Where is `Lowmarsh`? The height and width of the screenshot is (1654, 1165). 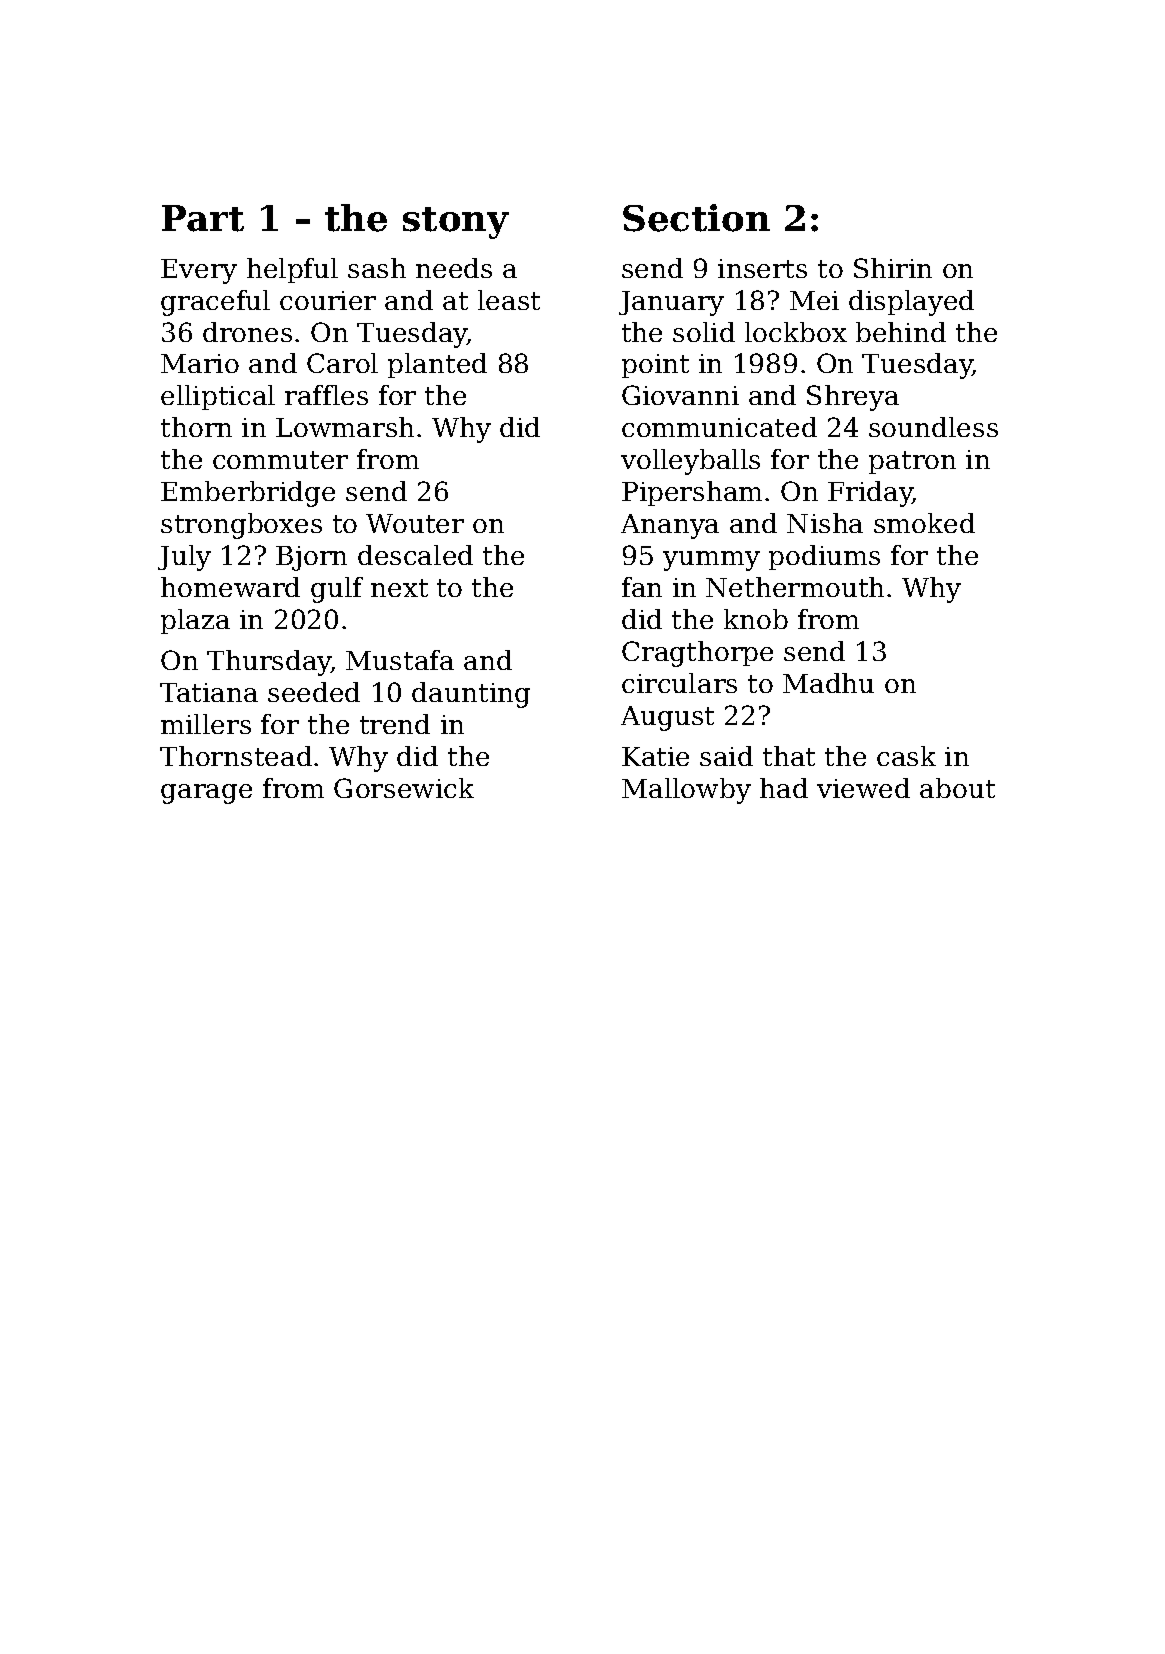 Lowmarsh is located at coordinates (345, 427).
